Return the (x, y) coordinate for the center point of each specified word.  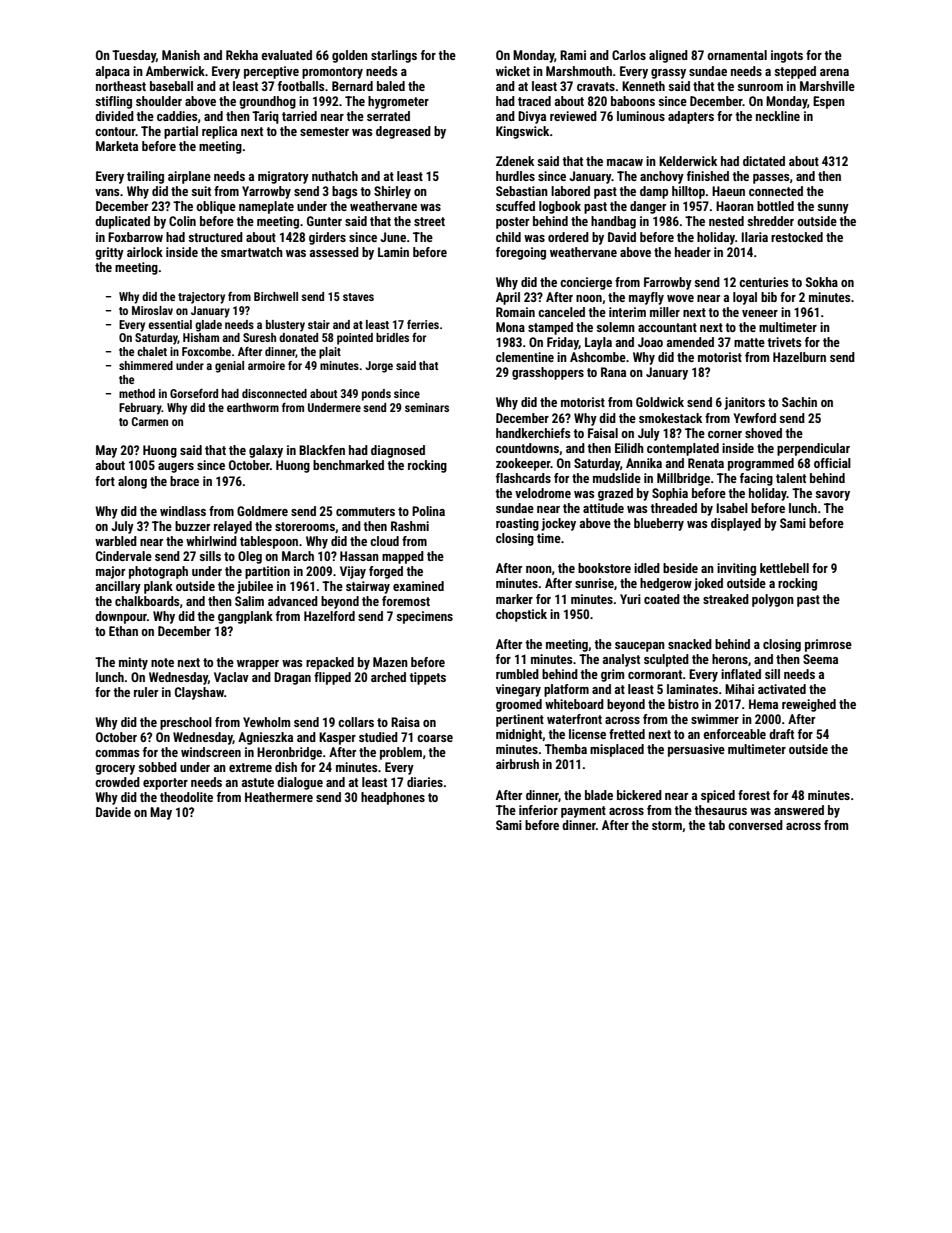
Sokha (822, 282)
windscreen (211, 752)
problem (401, 753)
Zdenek (515, 161)
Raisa (405, 722)
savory (833, 496)
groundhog (267, 102)
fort (105, 481)
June (393, 237)
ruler (146, 692)
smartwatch (252, 252)
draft (781, 734)
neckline (778, 116)
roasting (517, 524)
